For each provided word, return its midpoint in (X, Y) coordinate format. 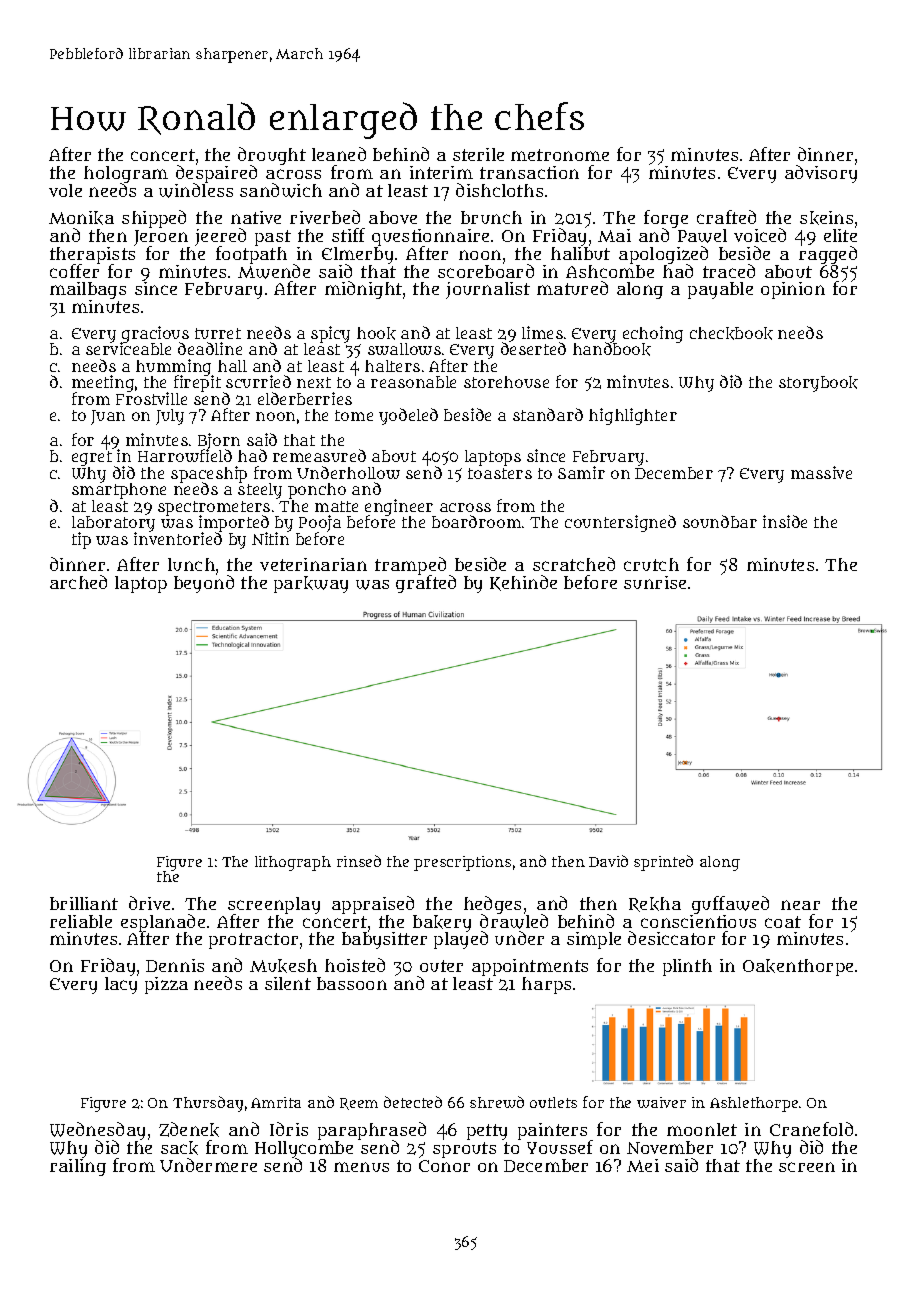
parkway (311, 584)
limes (542, 332)
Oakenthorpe (798, 967)
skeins (826, 218)
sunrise (655, 582)
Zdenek (189, 1129)
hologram (126, 175)
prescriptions (462, 863)
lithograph (293, 863)
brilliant (84, 903)
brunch (491, 217)
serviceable (128, 349)
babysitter (384, 940)
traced (729, 271)
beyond (204, 584)
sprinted (663, 863)
